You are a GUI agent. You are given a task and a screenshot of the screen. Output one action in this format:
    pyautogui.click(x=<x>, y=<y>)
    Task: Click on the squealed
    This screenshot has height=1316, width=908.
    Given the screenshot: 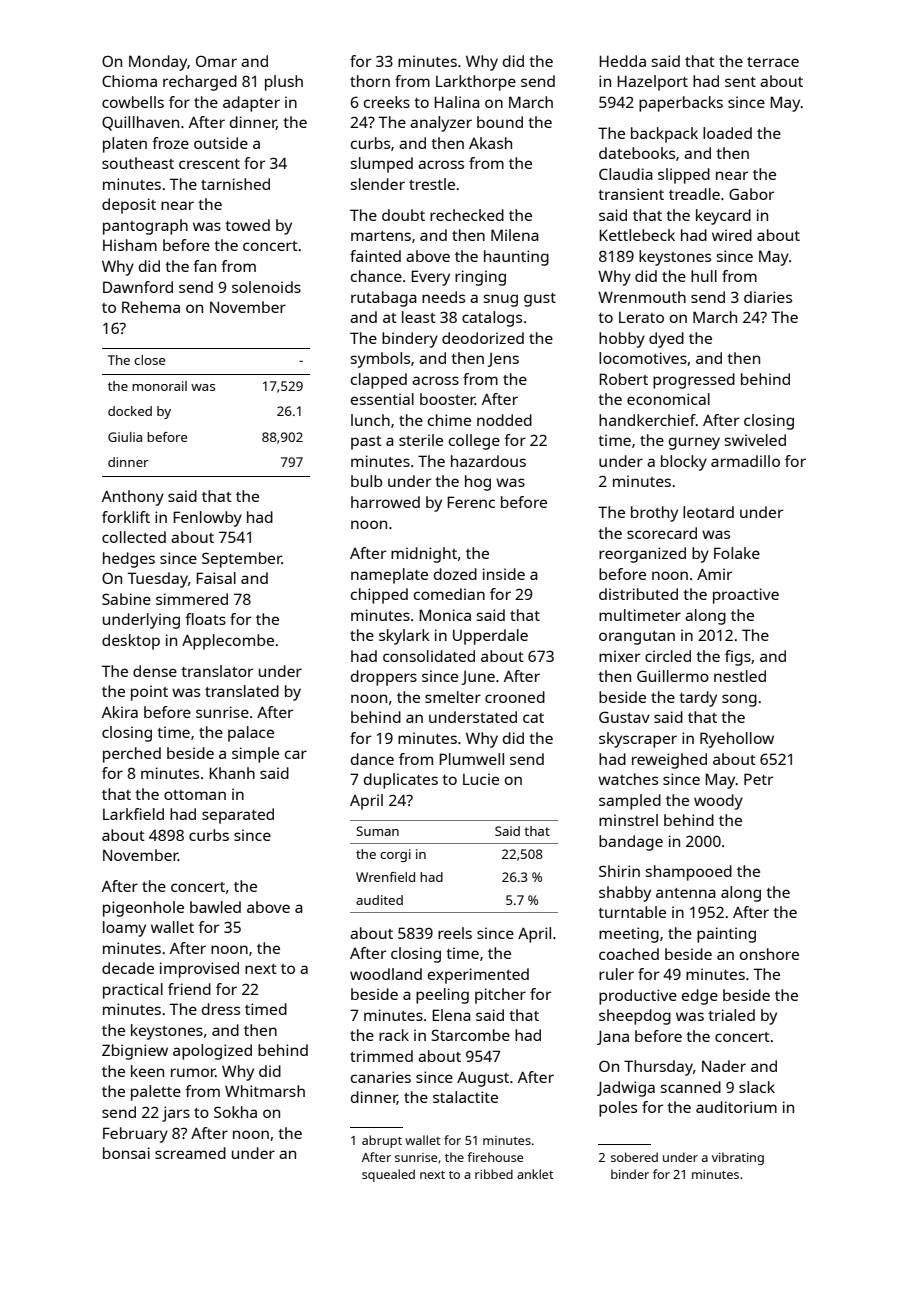 What is the action you would take?
    pyautogui.click(x=388, y=1175)
